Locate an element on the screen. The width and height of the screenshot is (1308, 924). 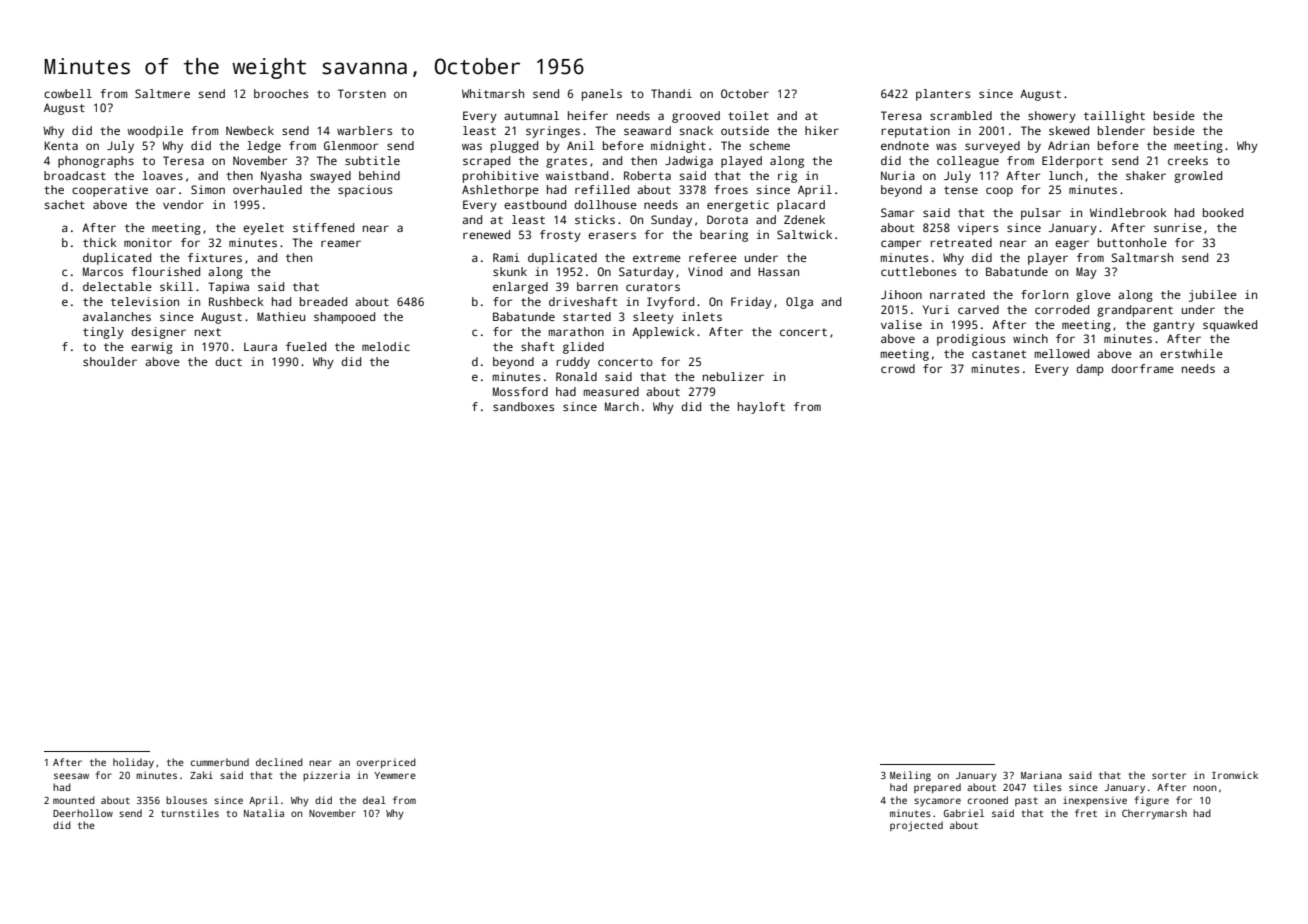
shoulder is located at coordinates (110, 361).
